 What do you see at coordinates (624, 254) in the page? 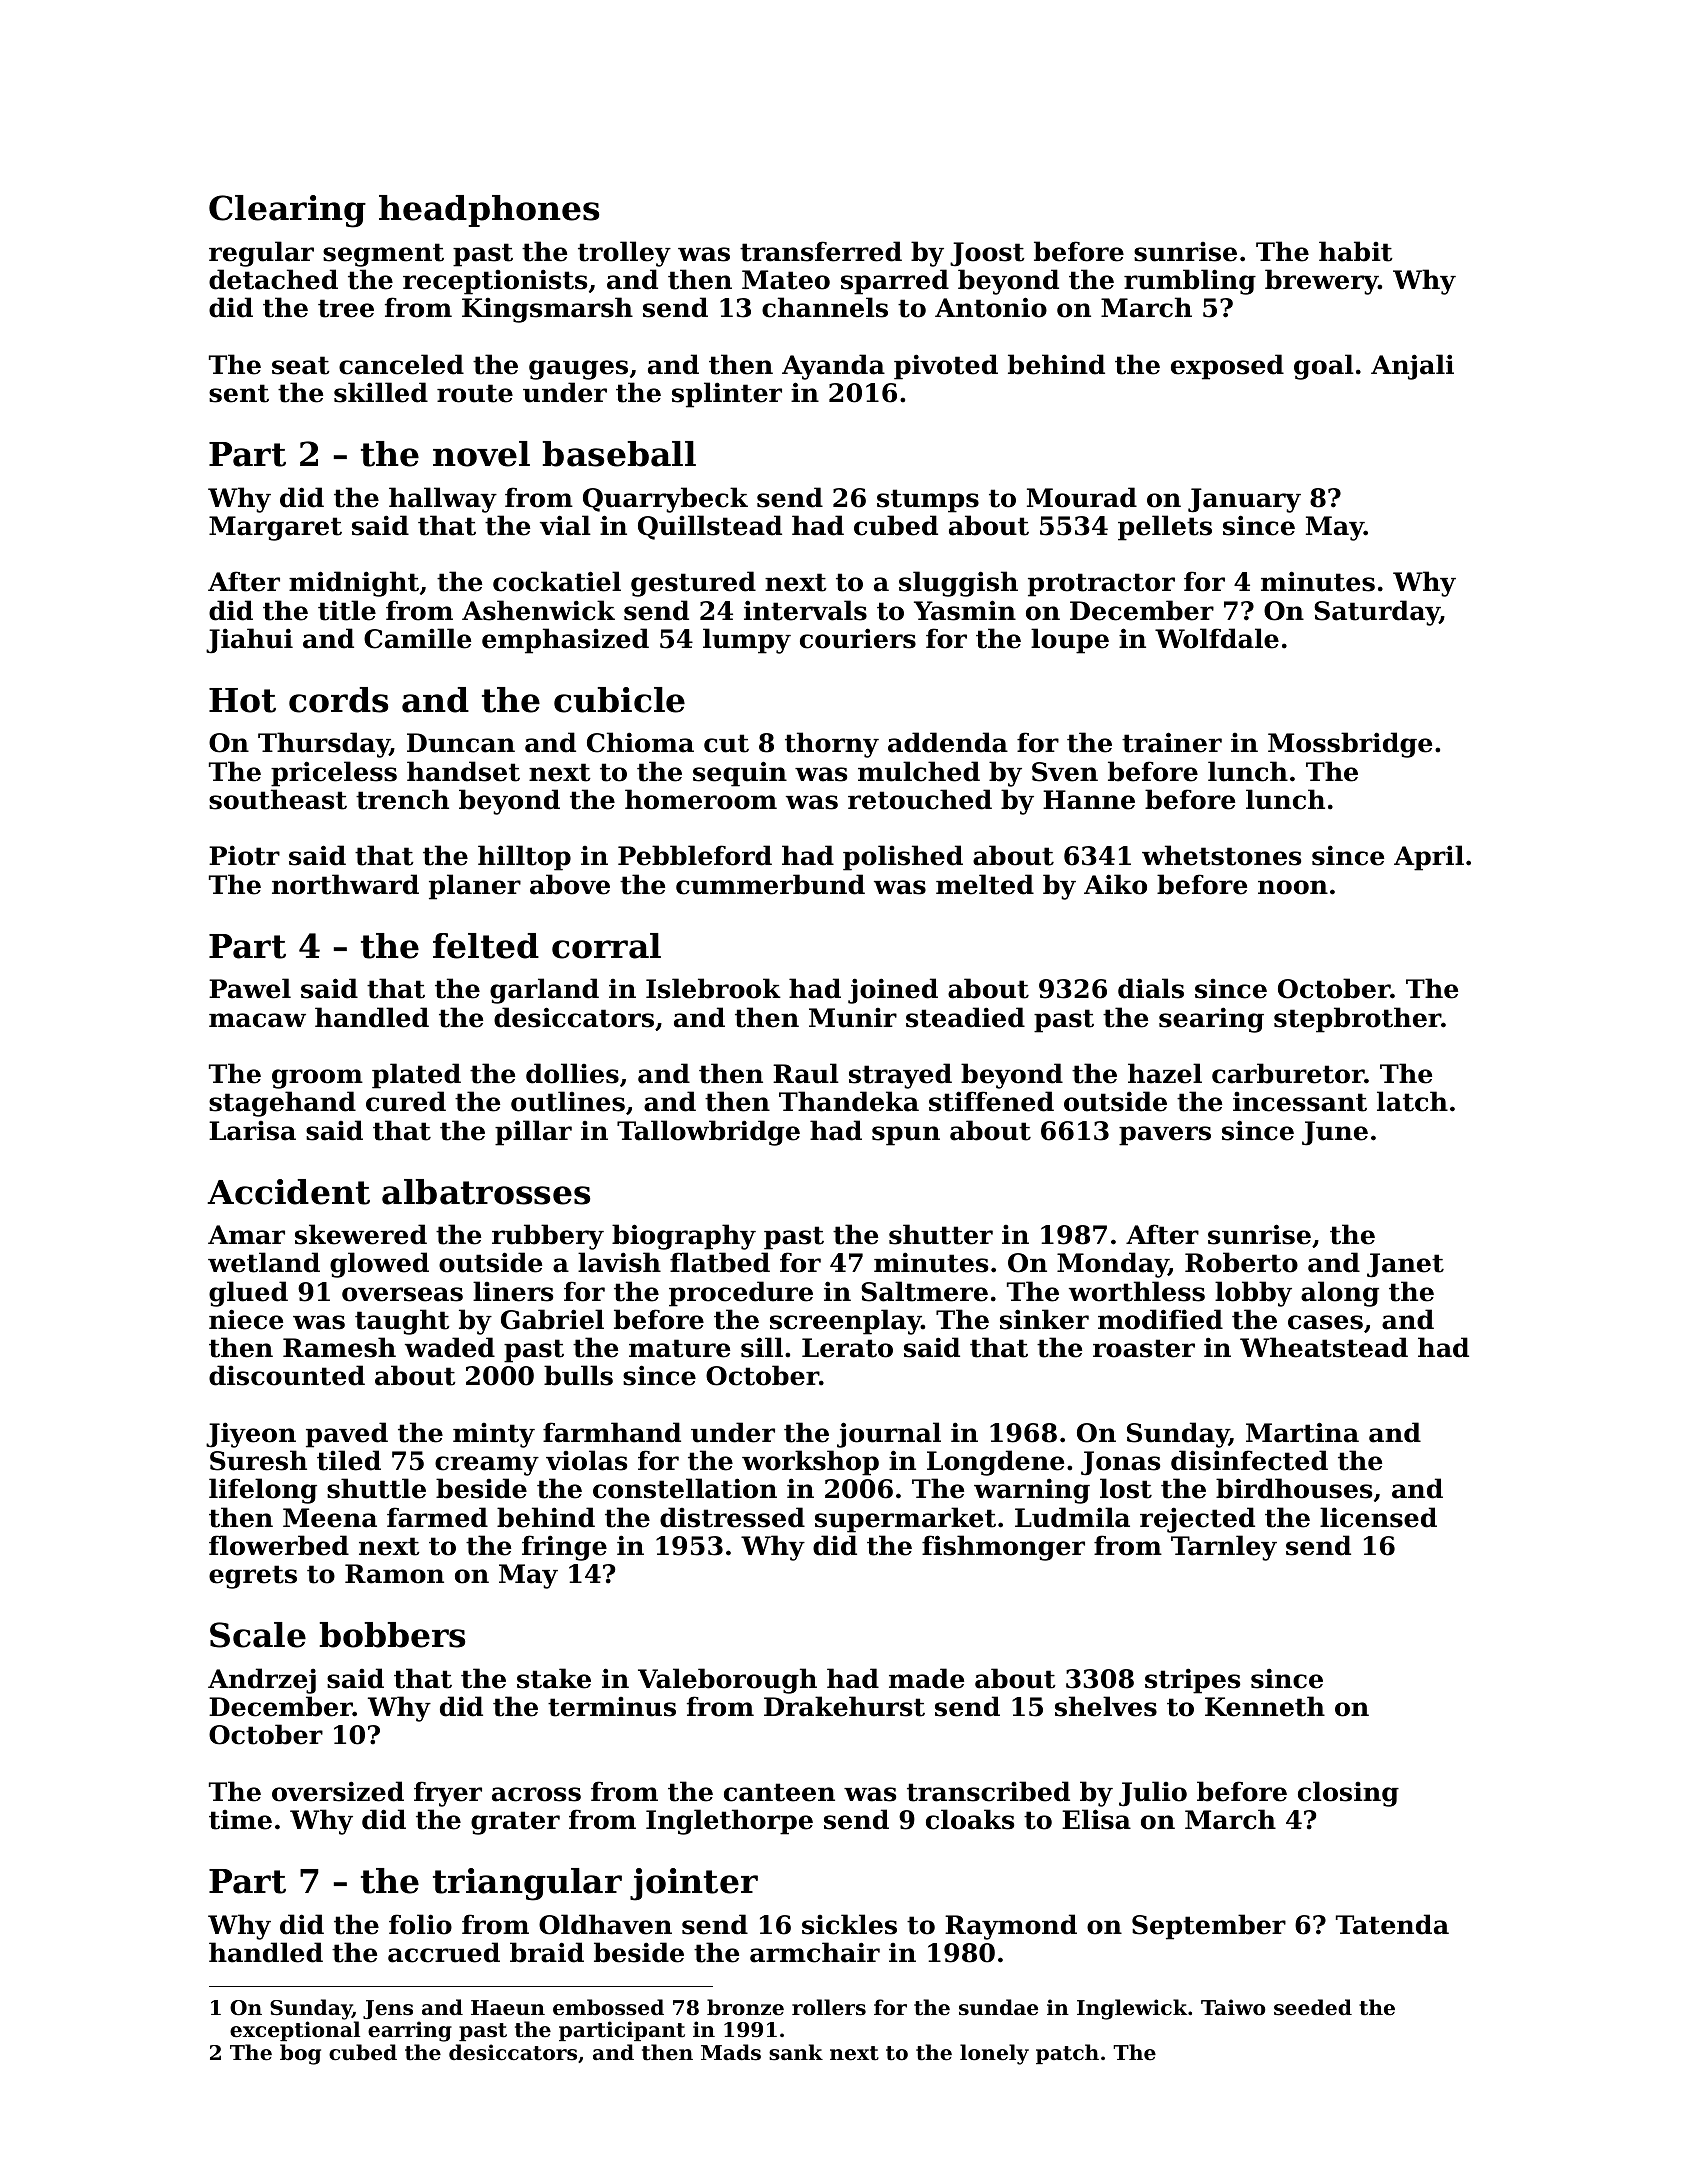
I see `trolley` at bounding box center [624, 254].
